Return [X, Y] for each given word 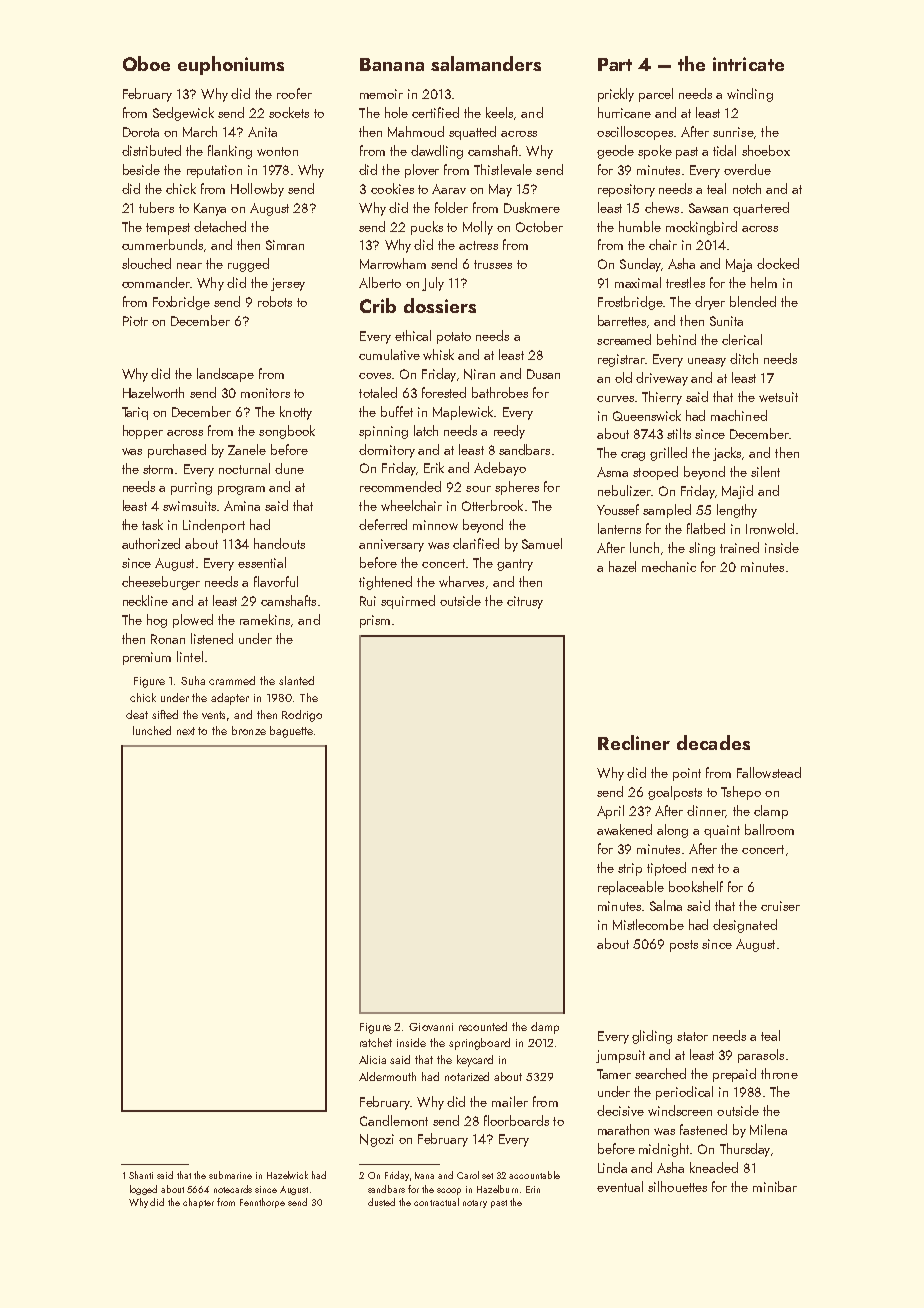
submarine [230, 1175]
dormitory [387, 451]
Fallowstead [769, 772]
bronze [249, 730]
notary [475, 1204]
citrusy [525, 602]
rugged [248, 265]
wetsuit [778, 397]
